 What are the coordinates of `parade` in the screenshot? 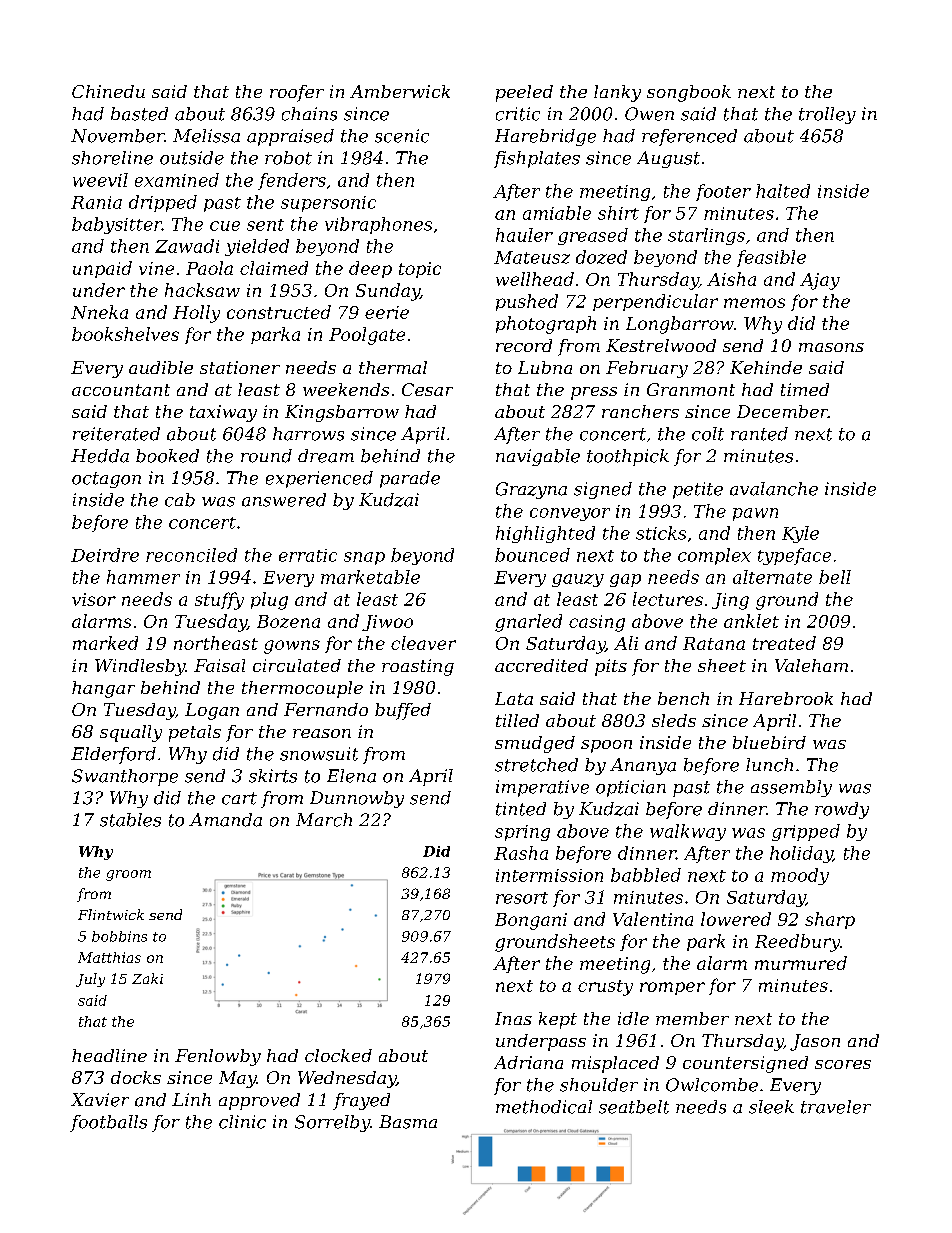 It's located at (410, 479).
